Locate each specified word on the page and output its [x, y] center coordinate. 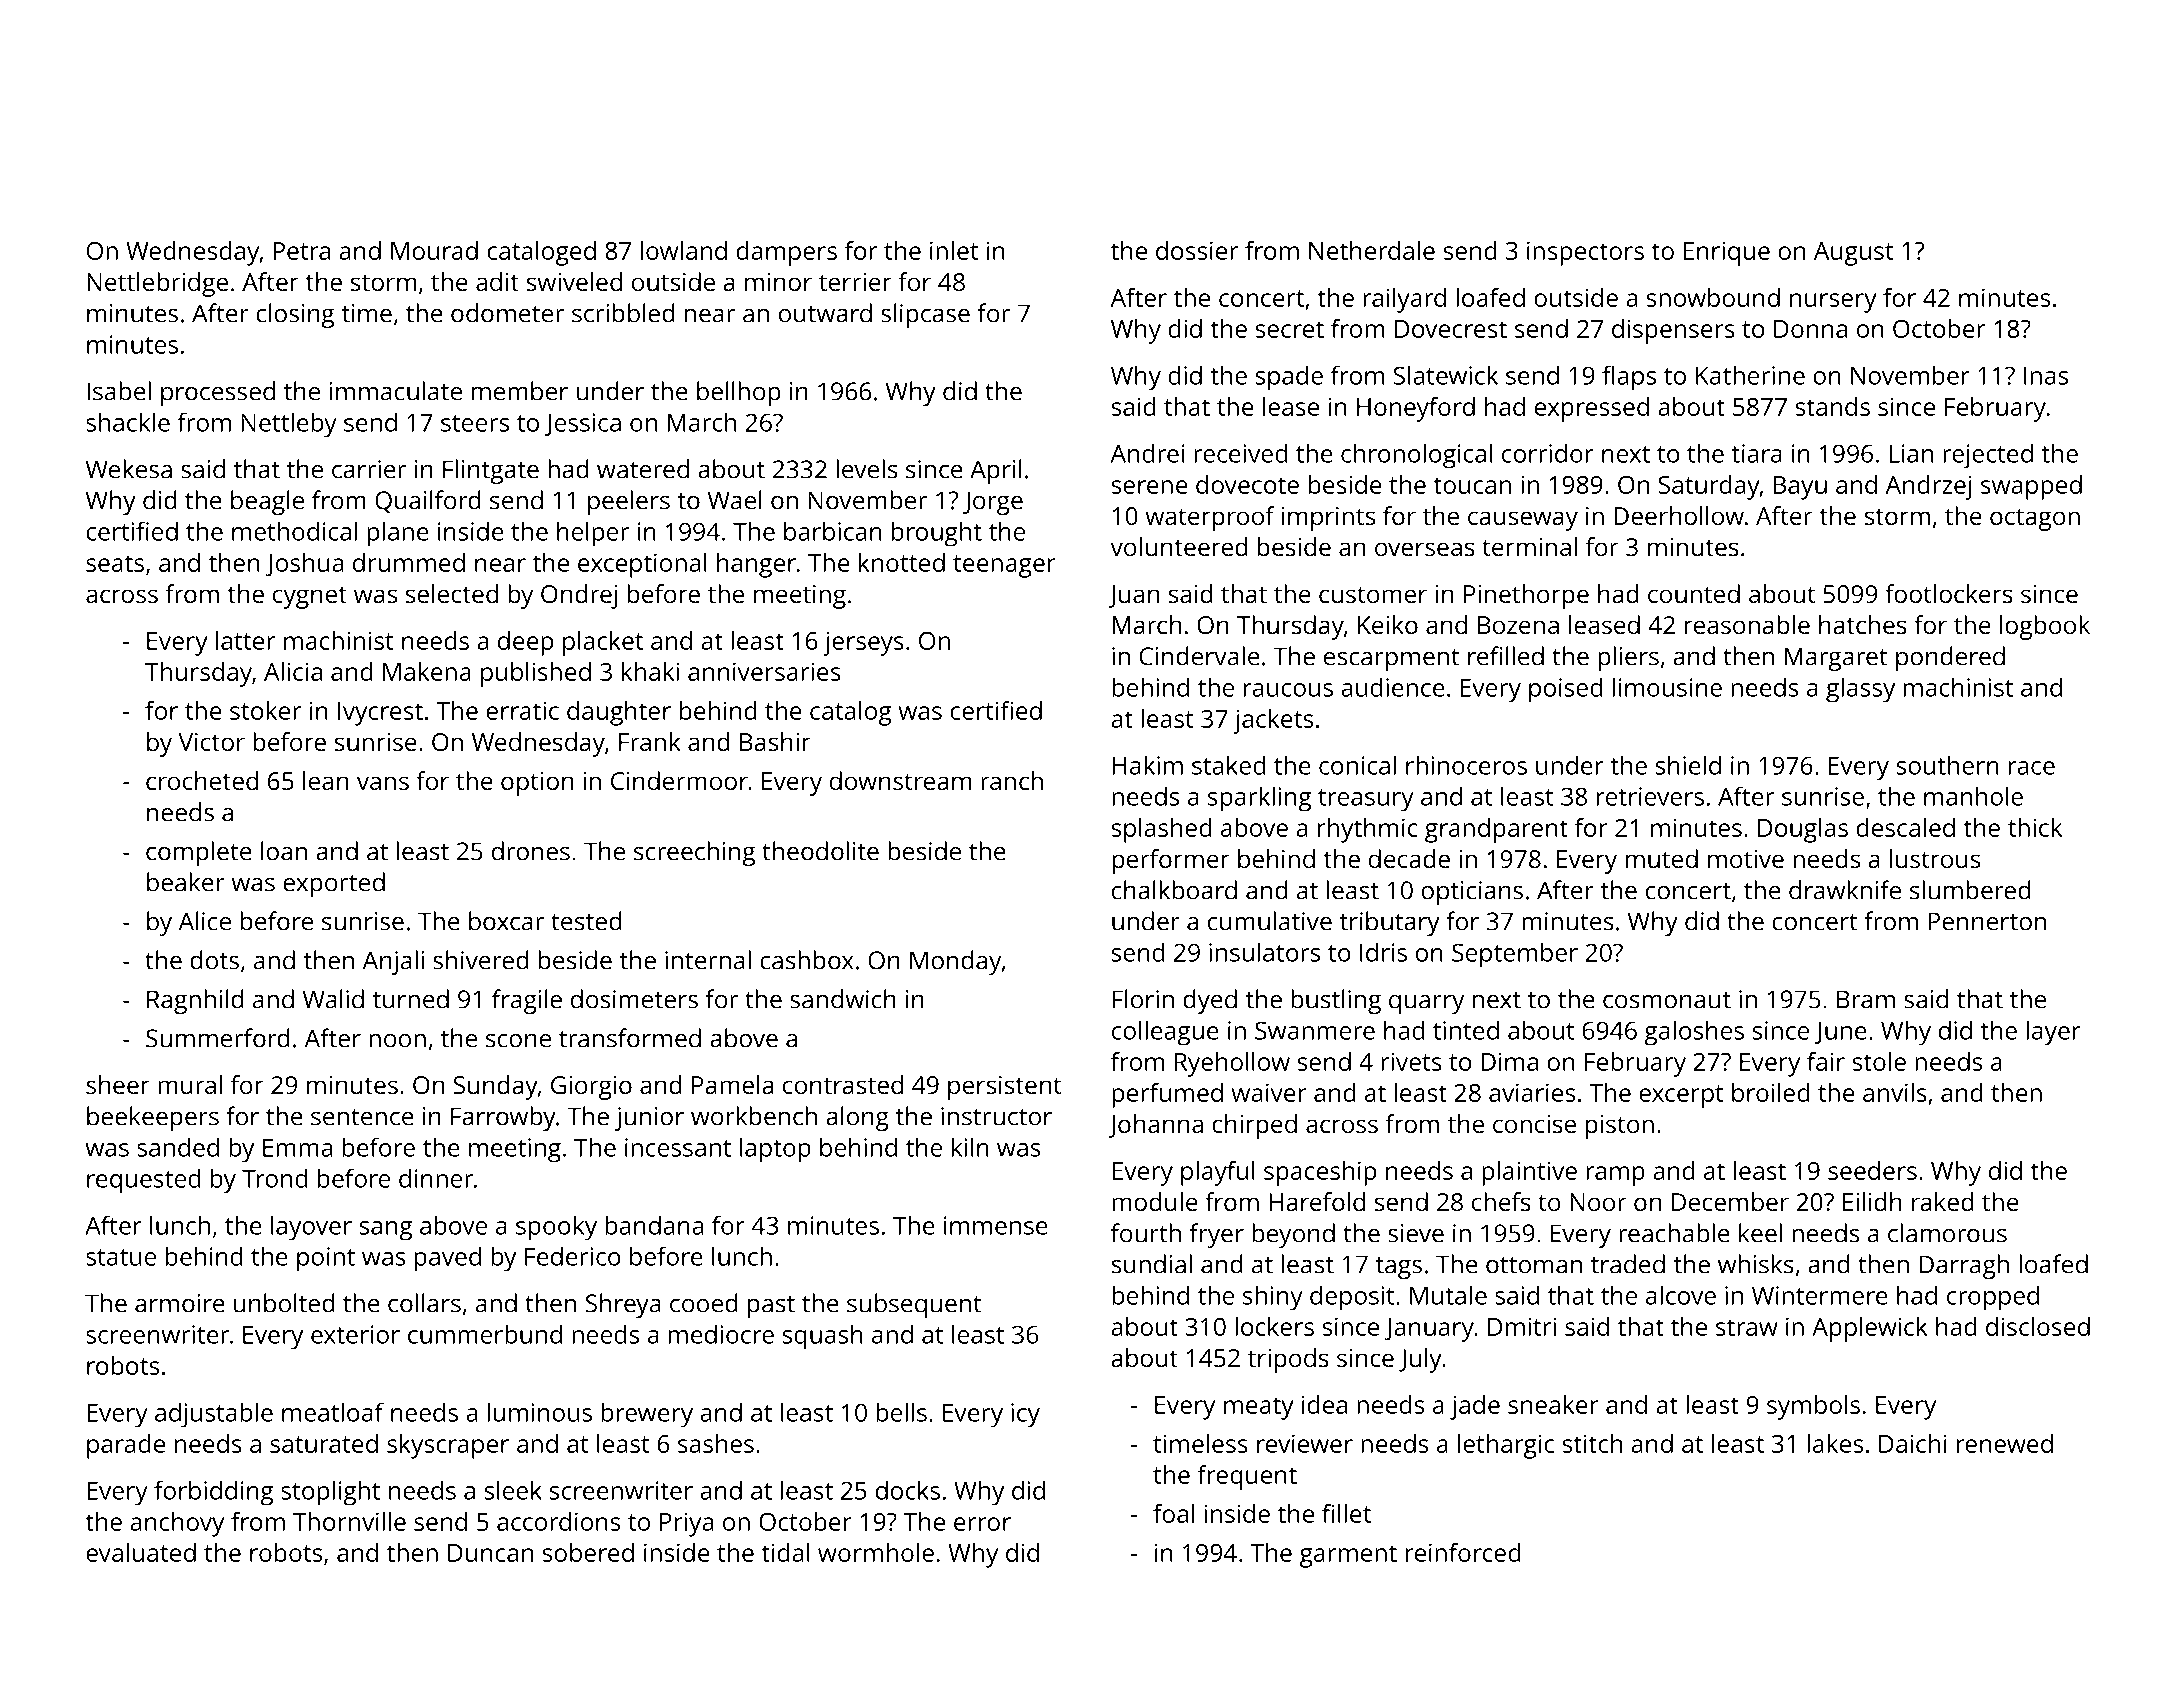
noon [397, 1041]
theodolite [820, 851]
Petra [301, 251]
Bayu [1800, 488]
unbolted [284, 1303]
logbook [2045, 627]
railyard [1404, 300]
